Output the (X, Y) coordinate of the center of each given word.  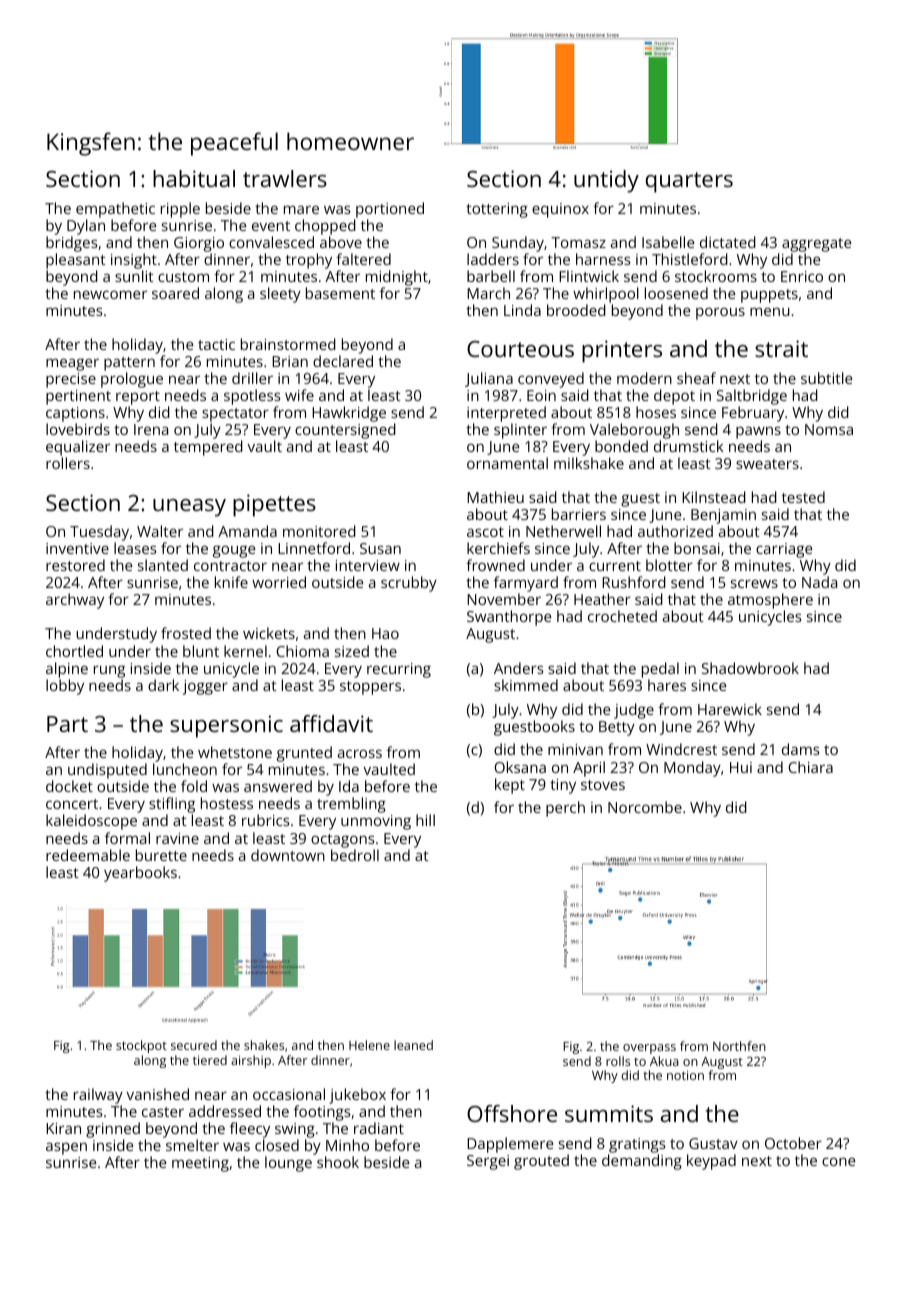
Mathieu (495, 497)
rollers (68, 463)
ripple (180, 210)
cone (838, 1161)
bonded (621, 446)
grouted (541, 1162)
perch (565, 809)
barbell (491, 276)
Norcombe (645, 807)
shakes (264, 1045)
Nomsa (829, 429)
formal (127, 838)
